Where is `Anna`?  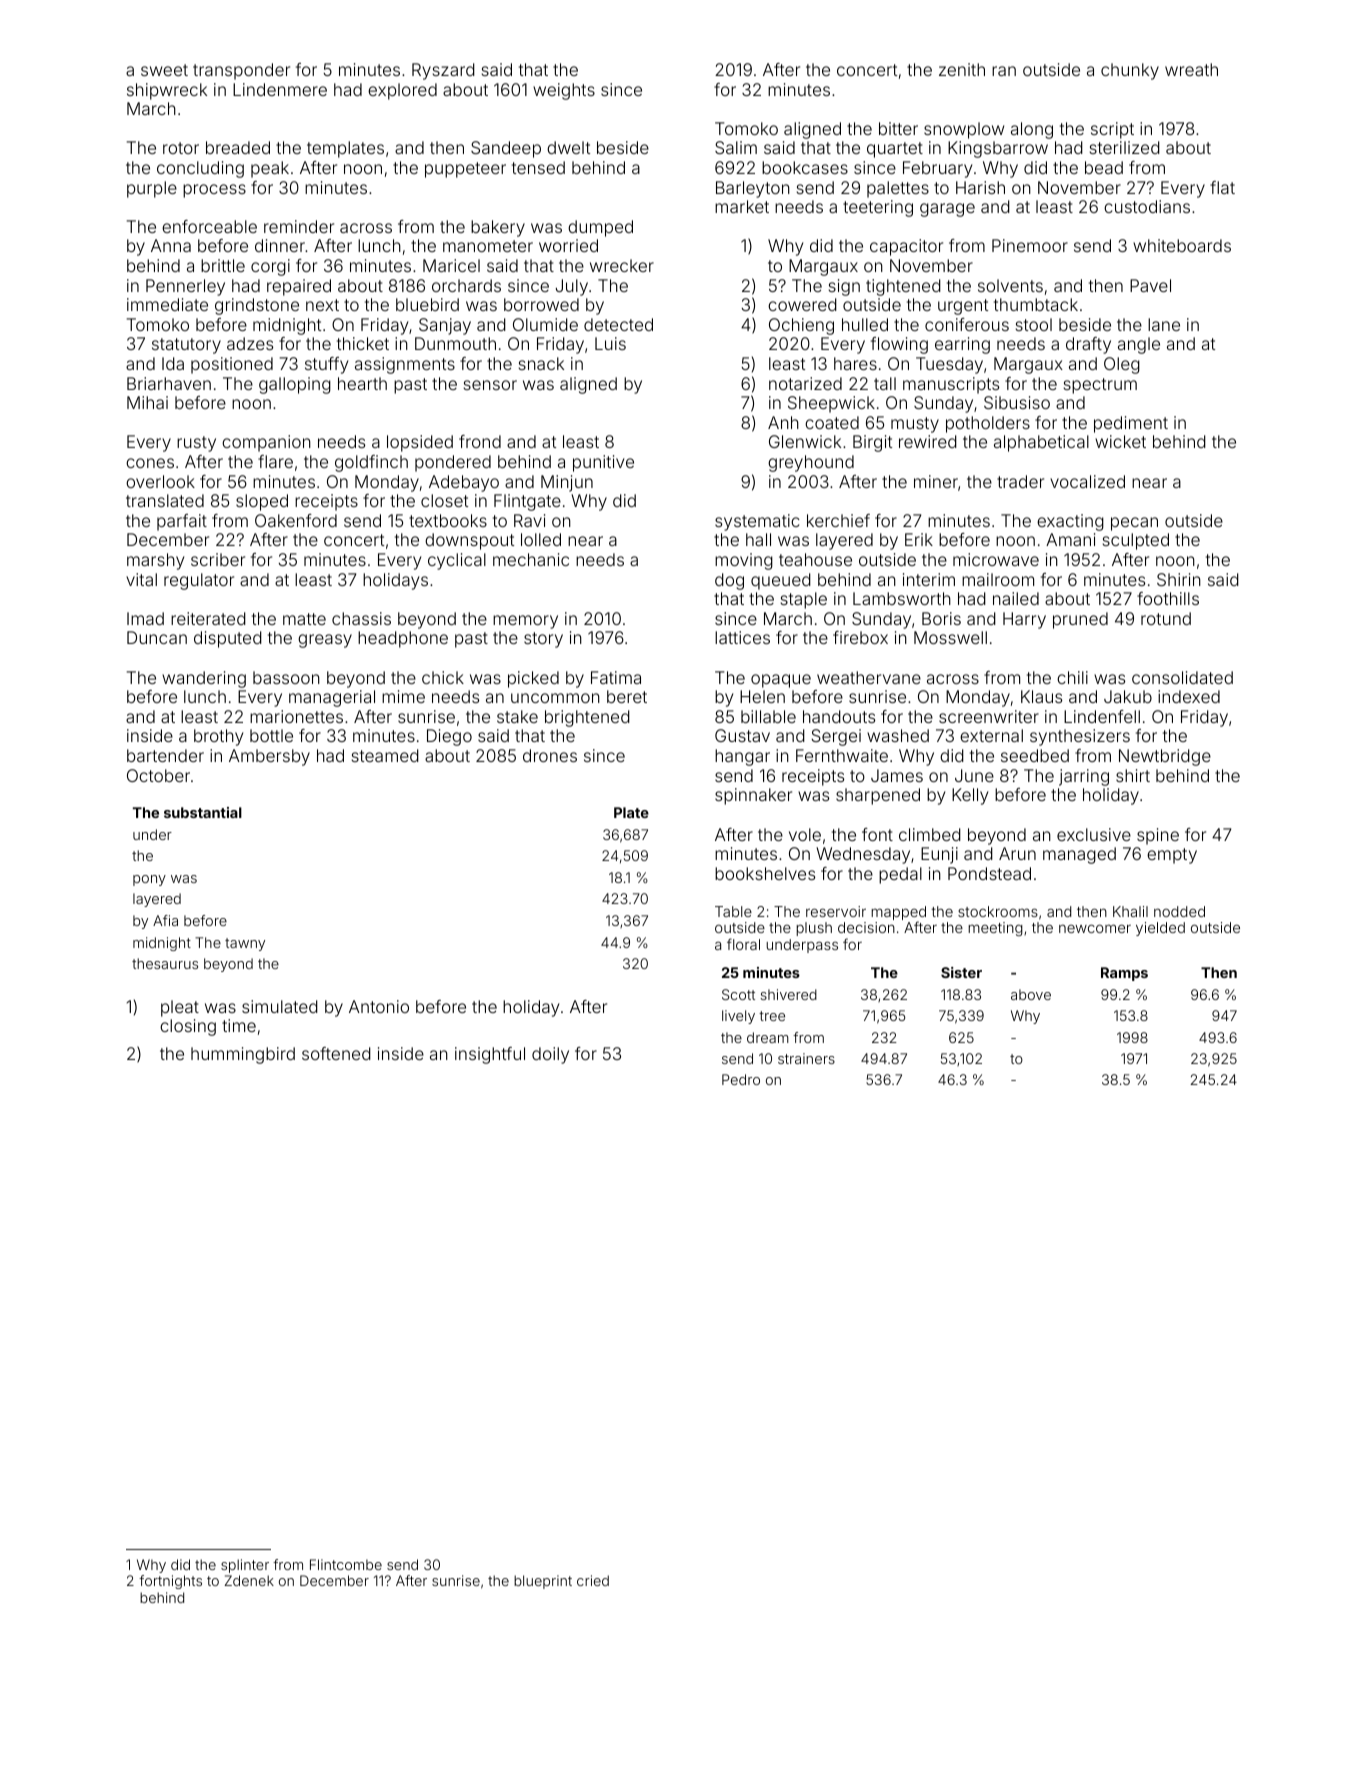 Anna is located at coordinates (171, 245).
